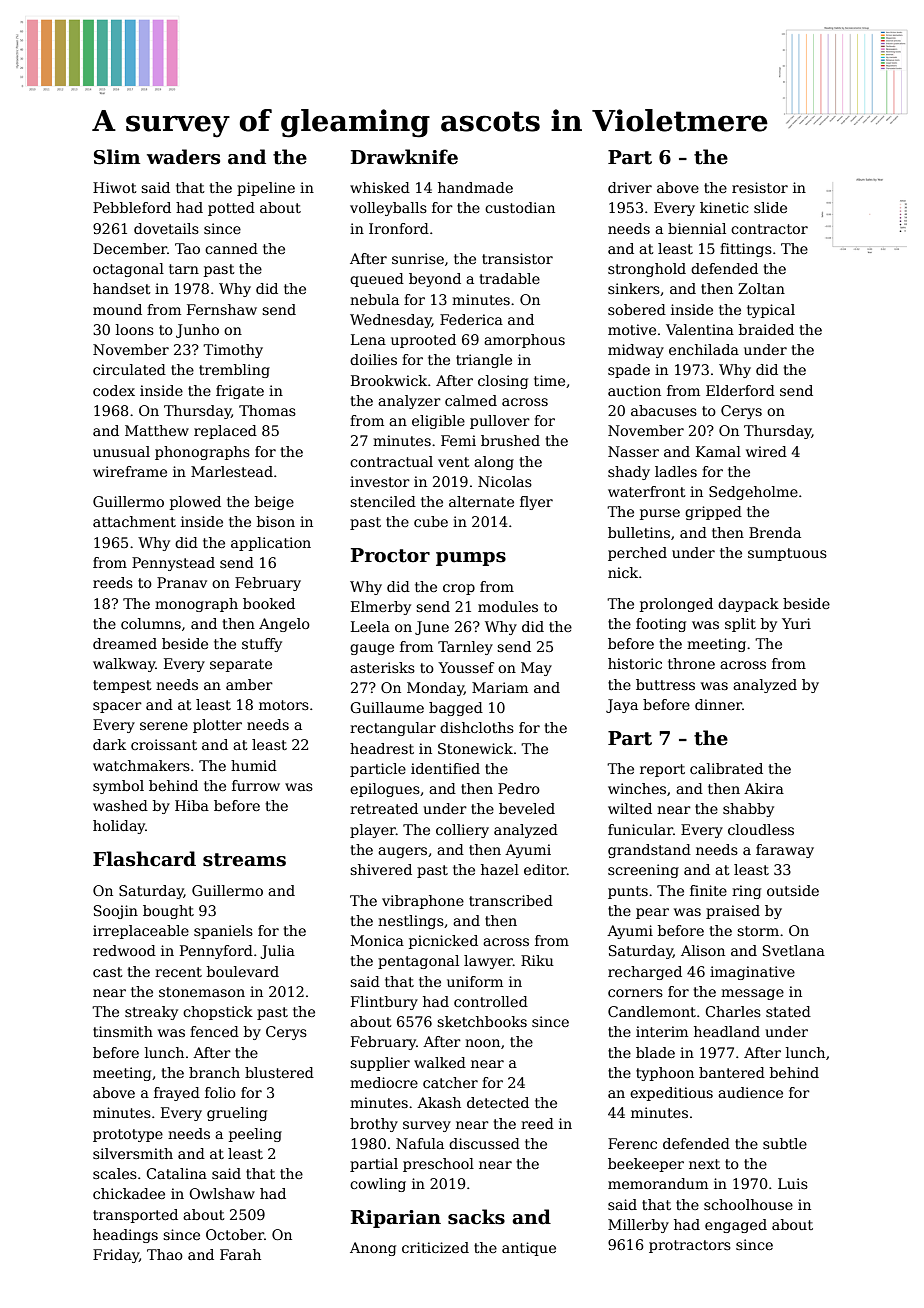 This screenshot has width=924, height=1308. I want to click on driver, so click(630, 187).
